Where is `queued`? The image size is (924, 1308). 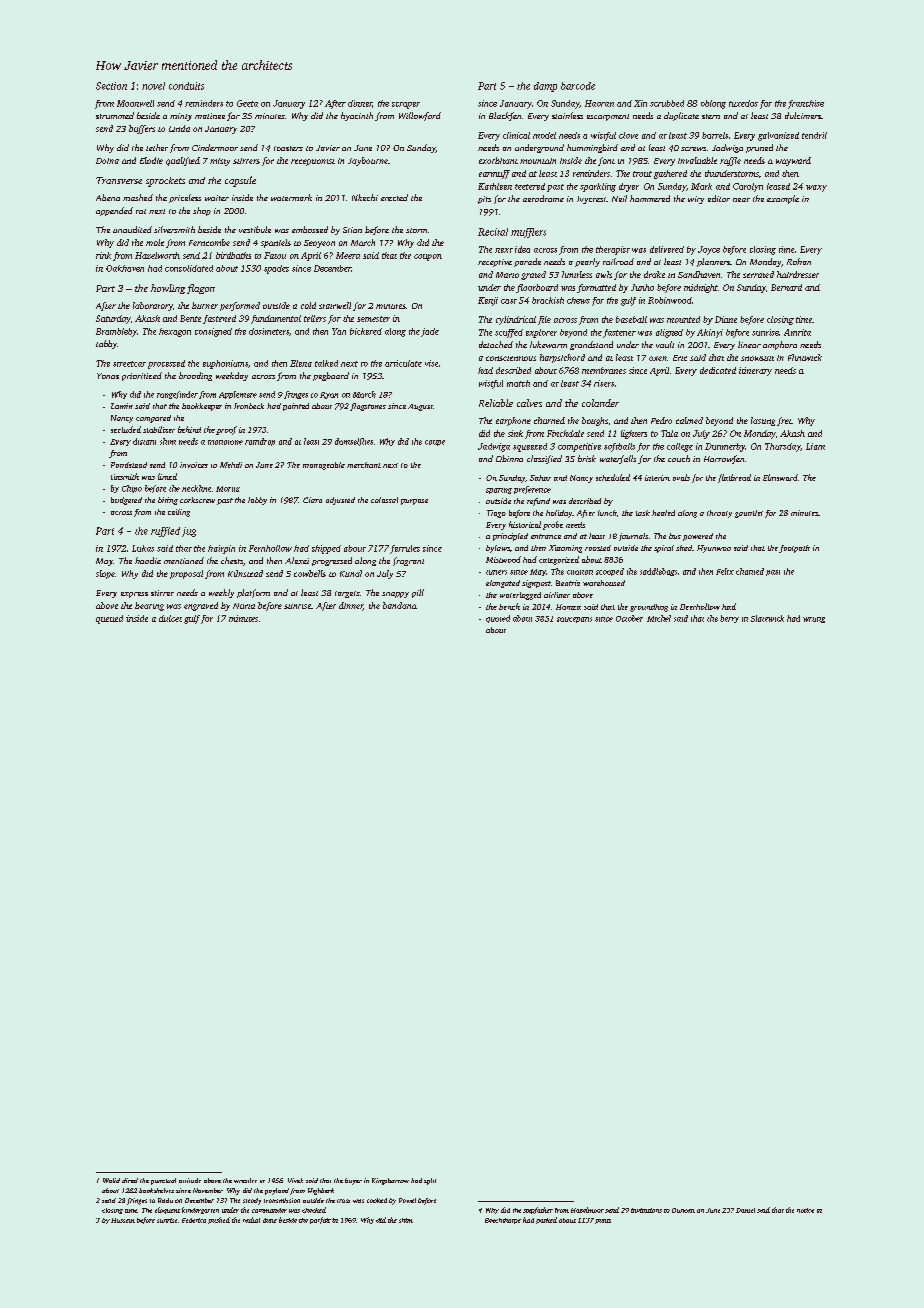 queued is located at coordinates (109, 619).
